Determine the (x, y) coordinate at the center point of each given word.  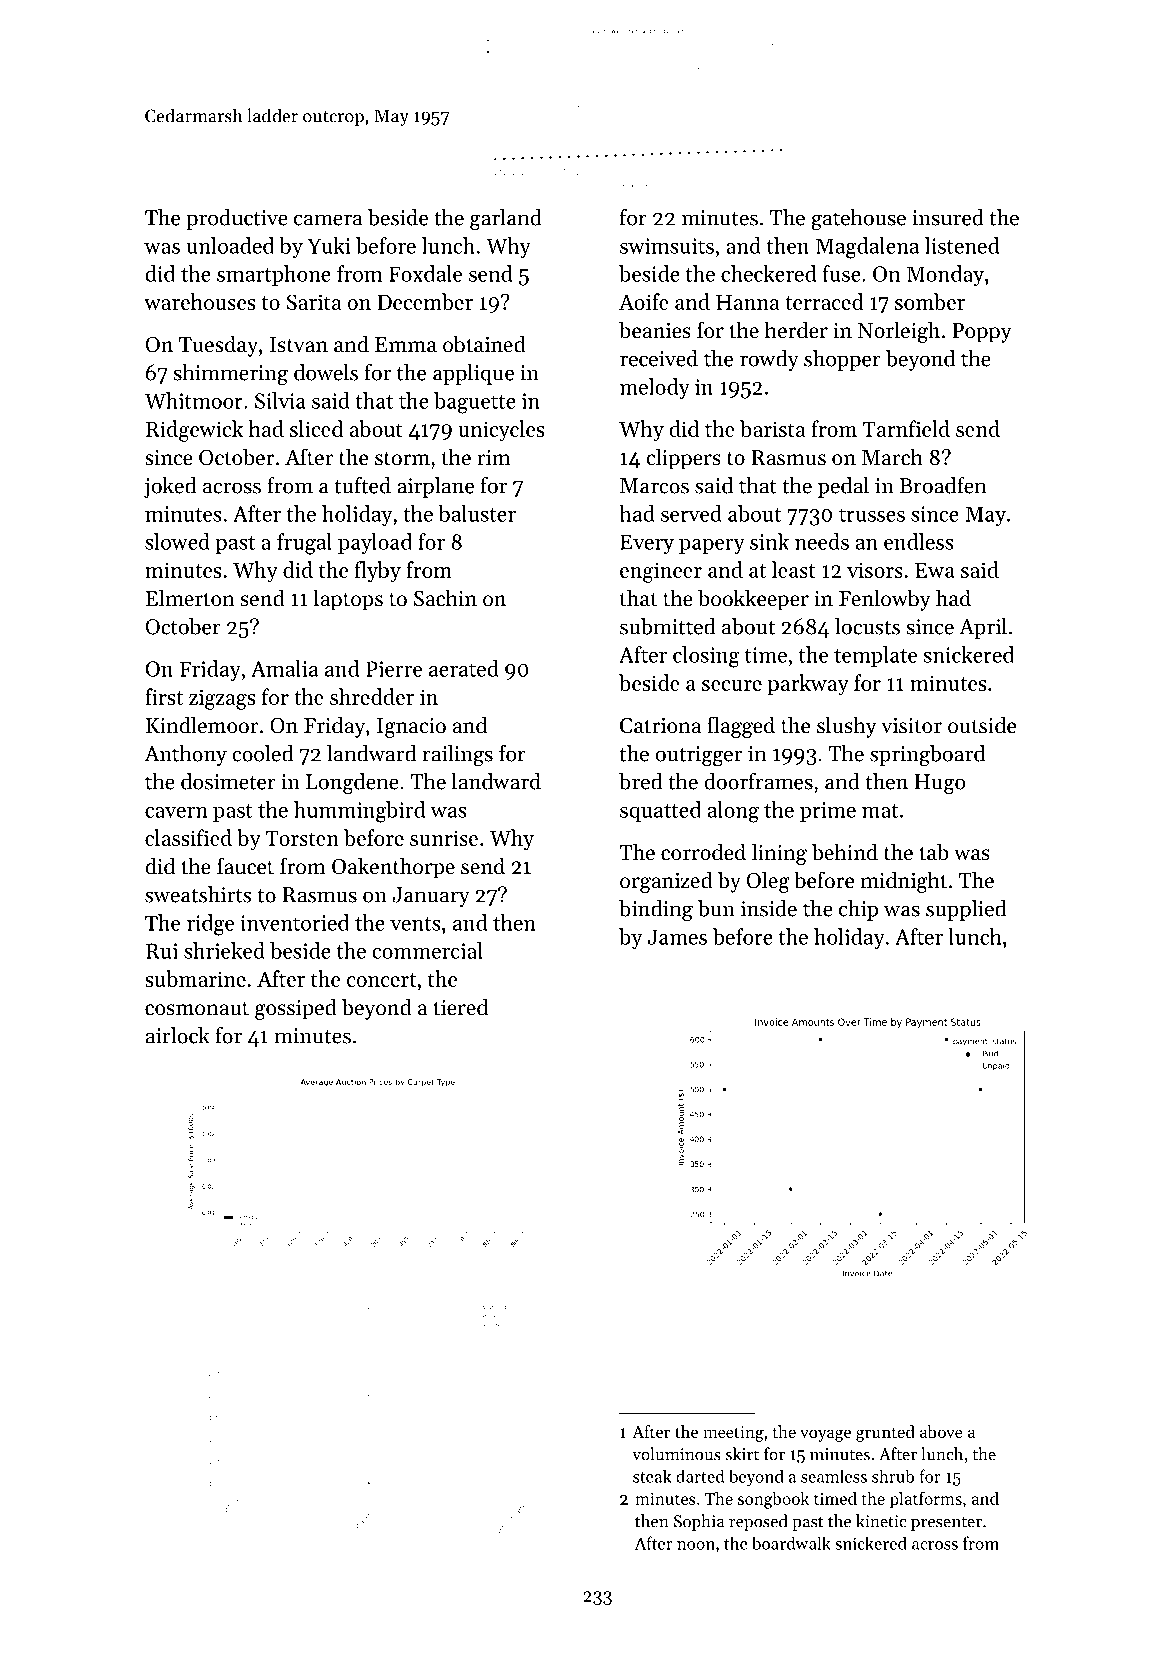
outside (982, 725)
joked (170, 487)
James (677, 937)
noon (696, 1545)
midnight (904, 882)
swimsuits (667, 246)
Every (647, 544)
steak (652, 1476)
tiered (460, 1007)
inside (769, 908)
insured (948, 217)
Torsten (302, 838)
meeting (733, 1434)
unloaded (230, 245)
